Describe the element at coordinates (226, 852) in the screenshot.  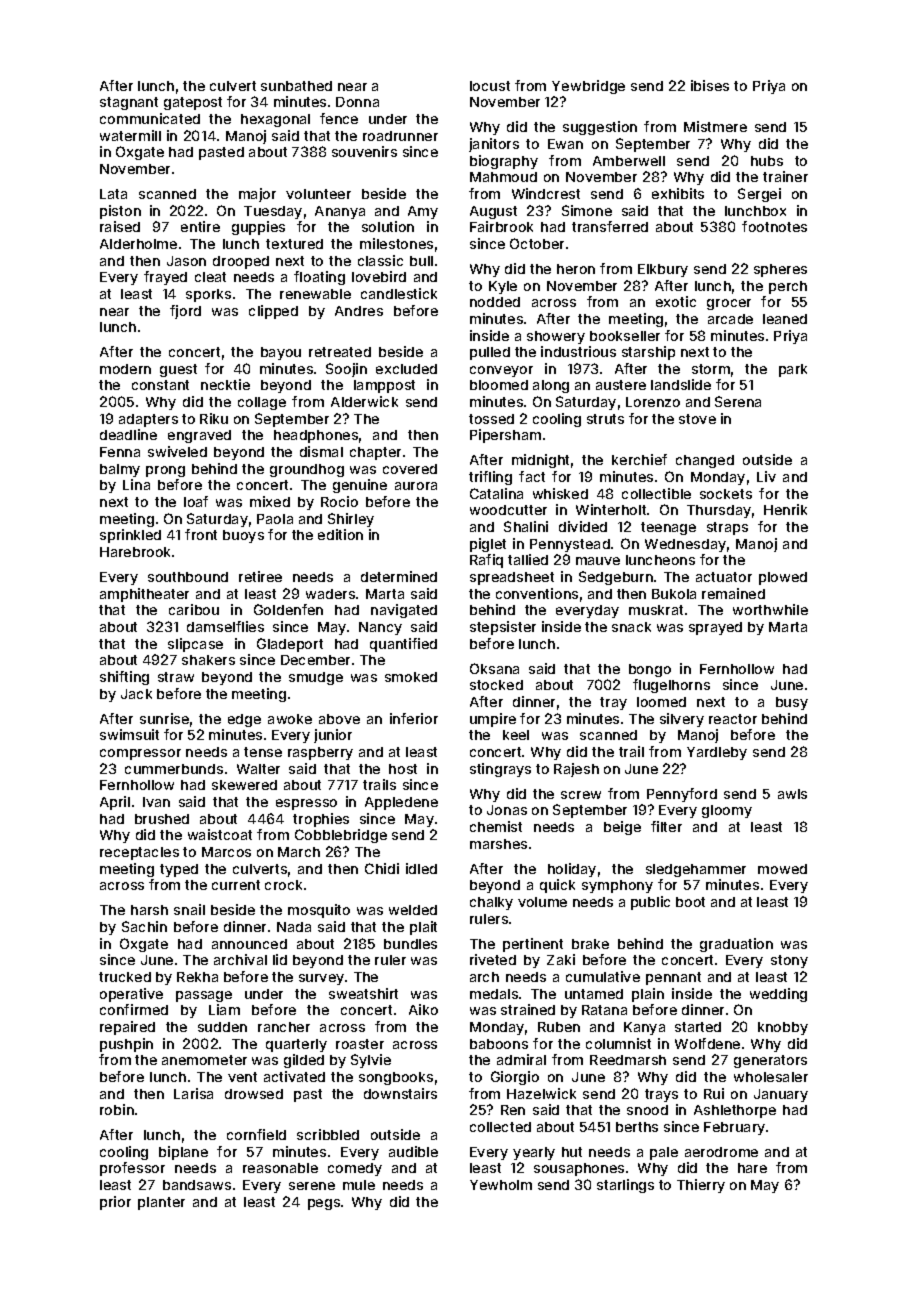
I see `Marcos` at that location.
